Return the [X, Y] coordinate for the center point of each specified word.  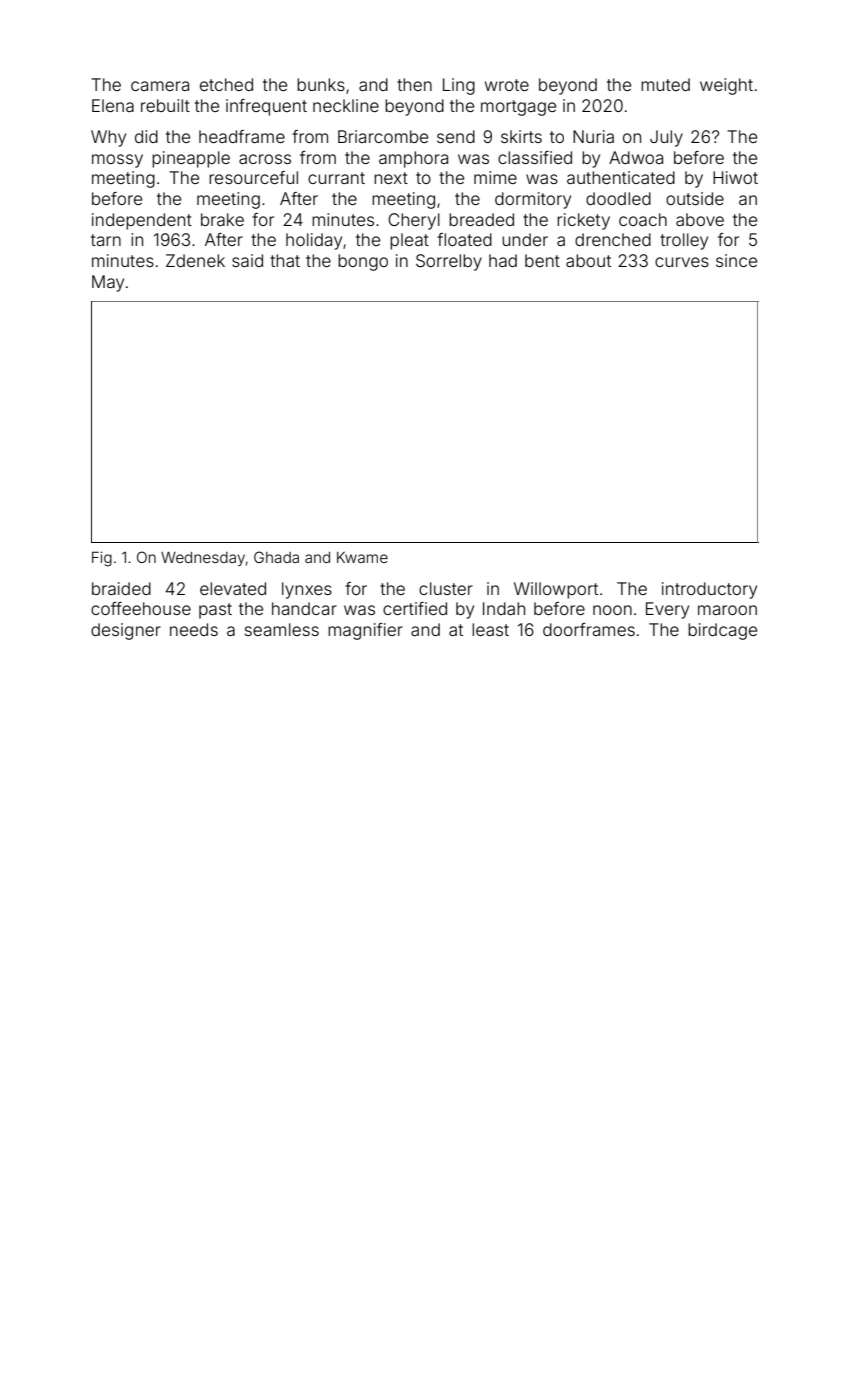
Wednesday [203, 559]
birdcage [722, 631]
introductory [709, 590]
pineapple [191, 159]
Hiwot [735, 177]
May [108, 283]
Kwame [362, 557]
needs [194, 629]
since [736, 260]
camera [160, 86]
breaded [481, 219]
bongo [363, 262]
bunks [321, 84]
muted [665, 84]
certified [415, 608]
